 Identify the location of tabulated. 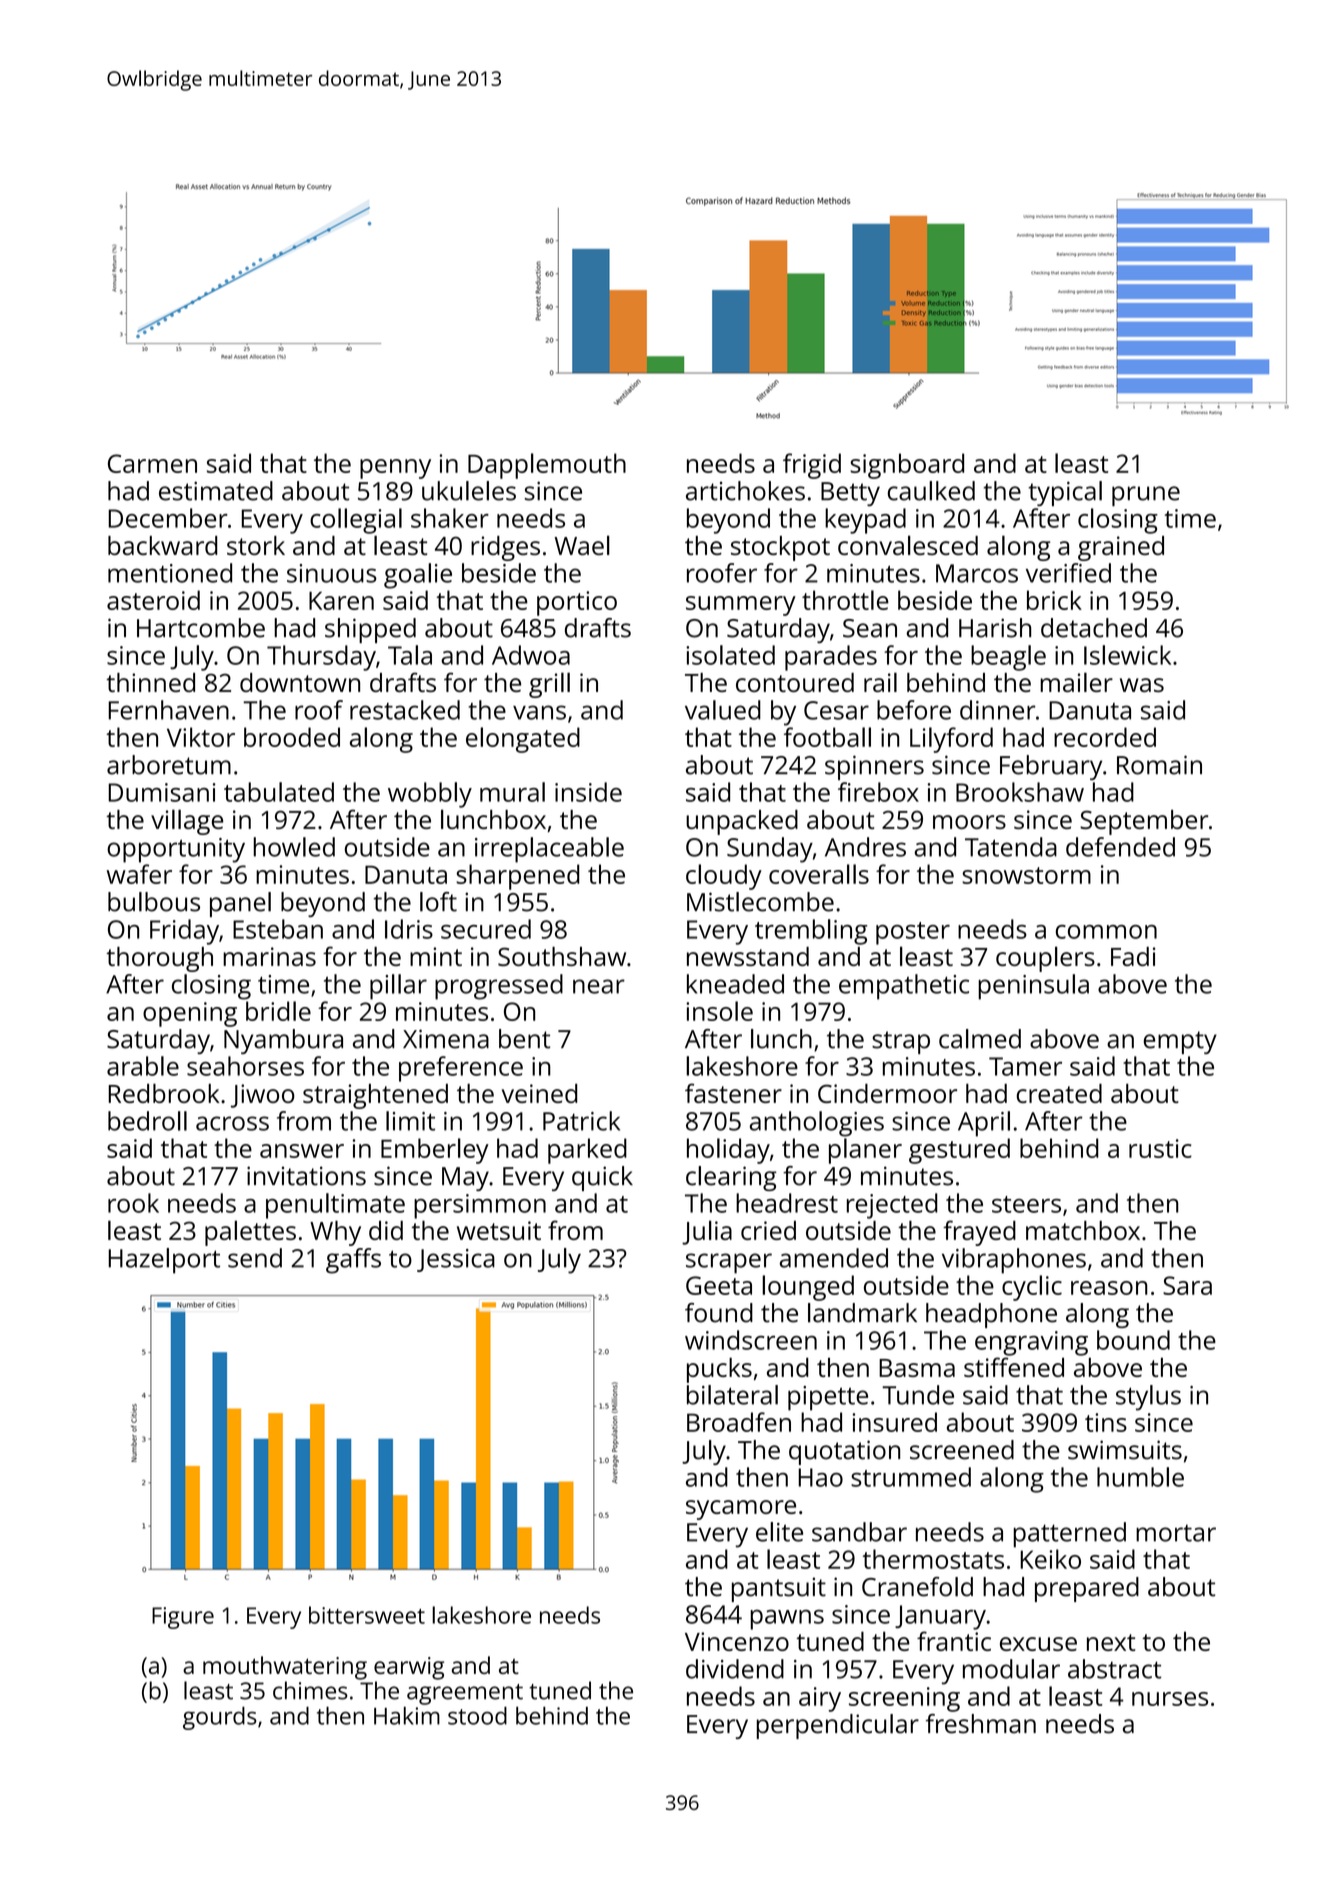
(279, 792).
